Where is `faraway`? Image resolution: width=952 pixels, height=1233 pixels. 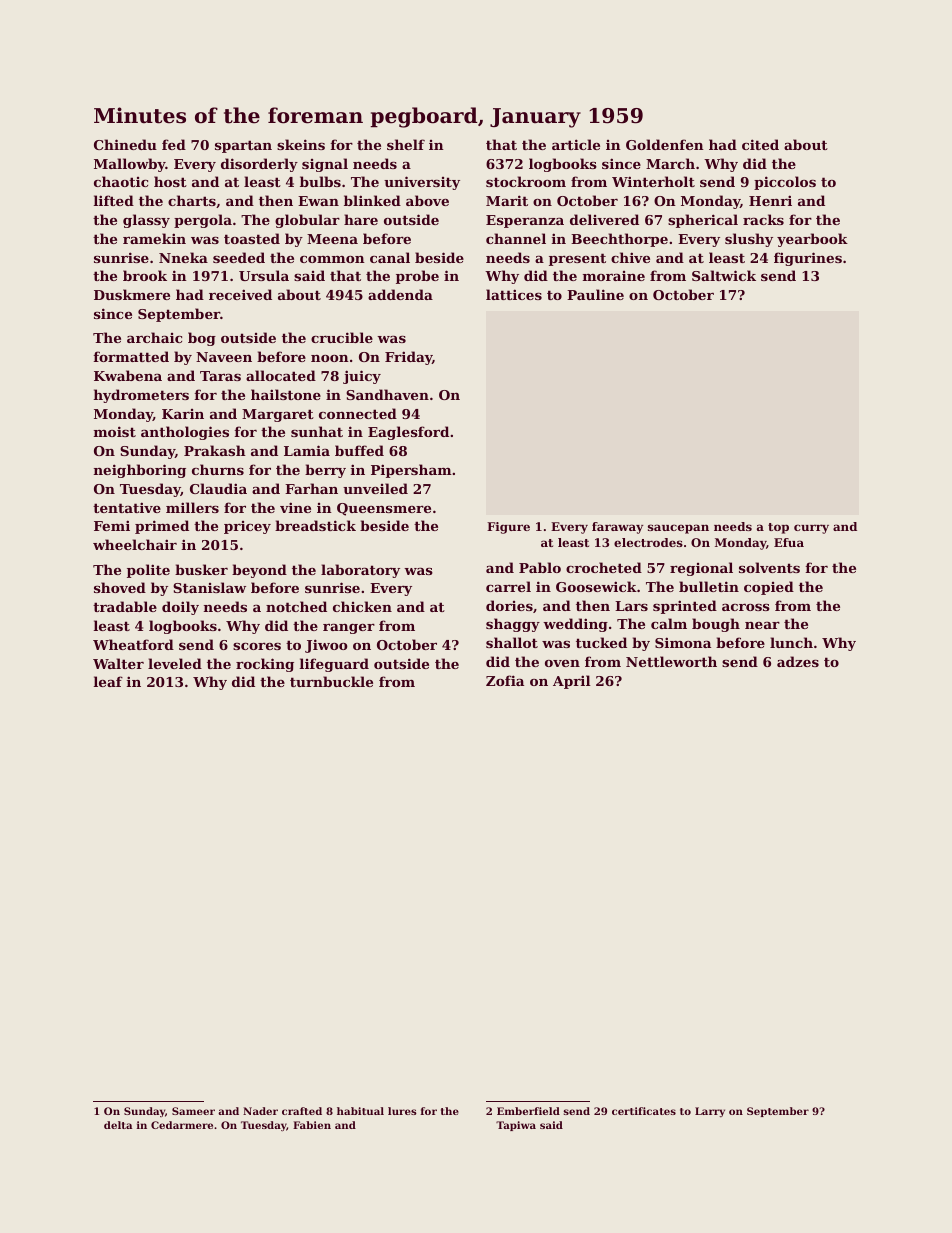 faraway is located at coordinates (617, 528).
